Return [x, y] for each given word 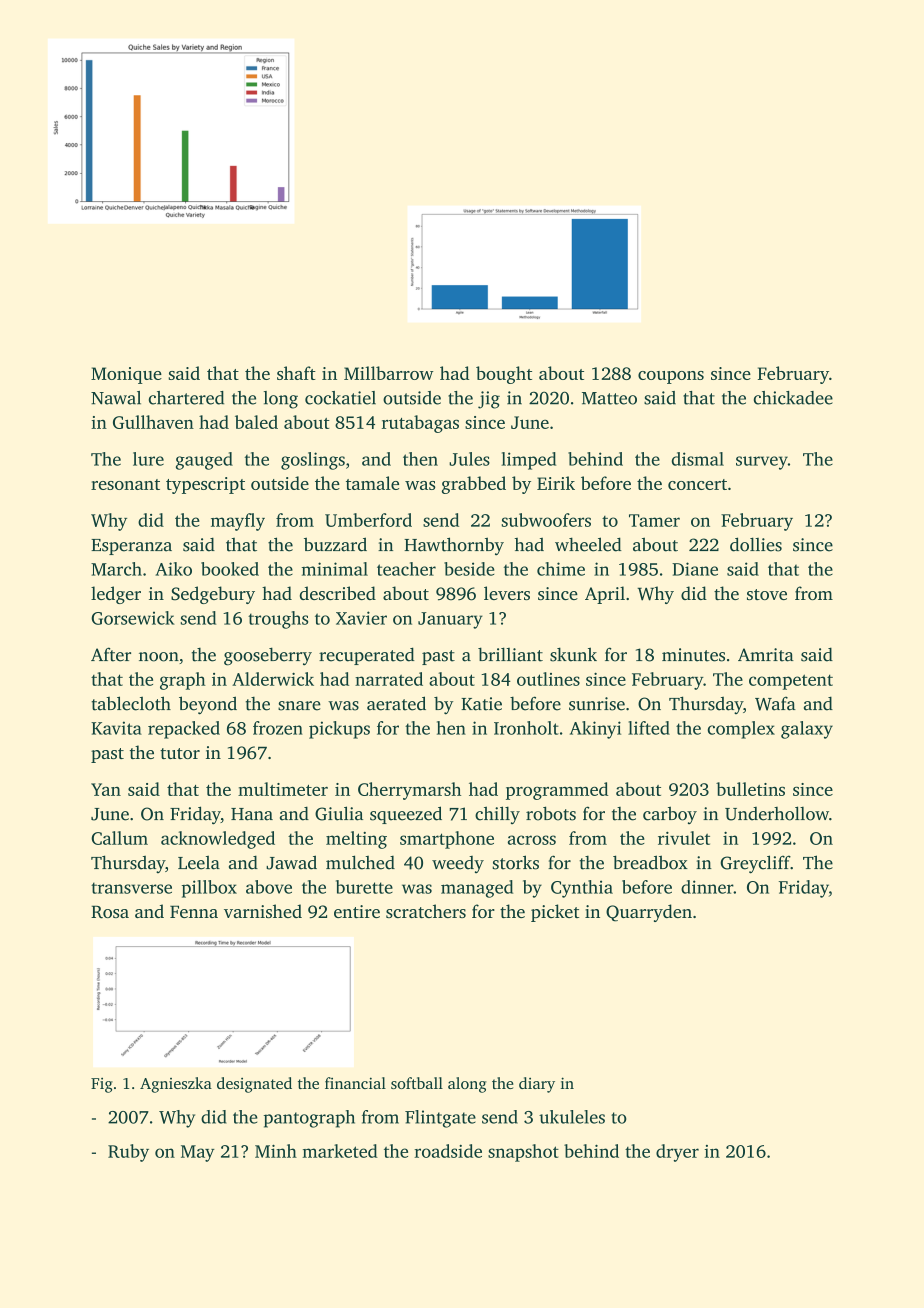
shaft [296, 373]
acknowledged [218, 840]
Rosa [110, 912]
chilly [497, 815]
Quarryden [649, 913]
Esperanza [131, 547]
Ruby [128, 1153]
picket [555, 913]
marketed [340, 1151]
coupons [671, 377]
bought [504, 375]
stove [767, 594]
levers [507, 593]
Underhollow [777, 813]
